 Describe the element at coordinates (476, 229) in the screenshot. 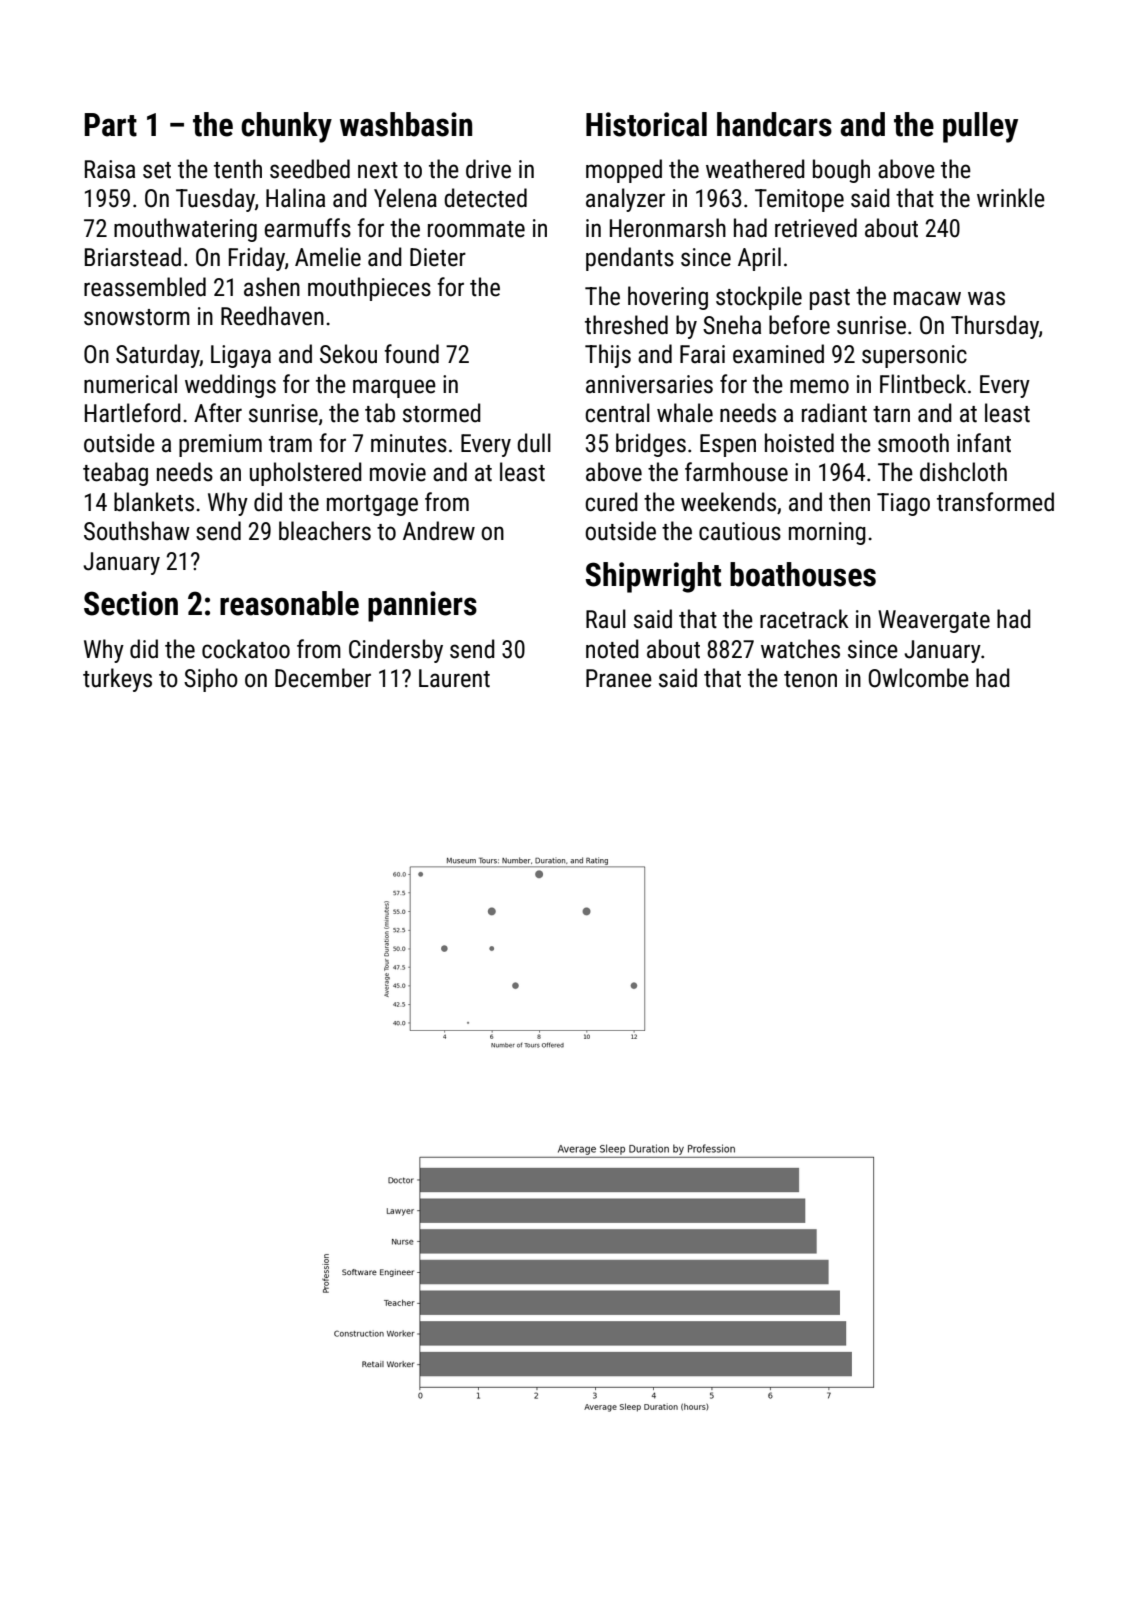

I see `roommate` at that location.
